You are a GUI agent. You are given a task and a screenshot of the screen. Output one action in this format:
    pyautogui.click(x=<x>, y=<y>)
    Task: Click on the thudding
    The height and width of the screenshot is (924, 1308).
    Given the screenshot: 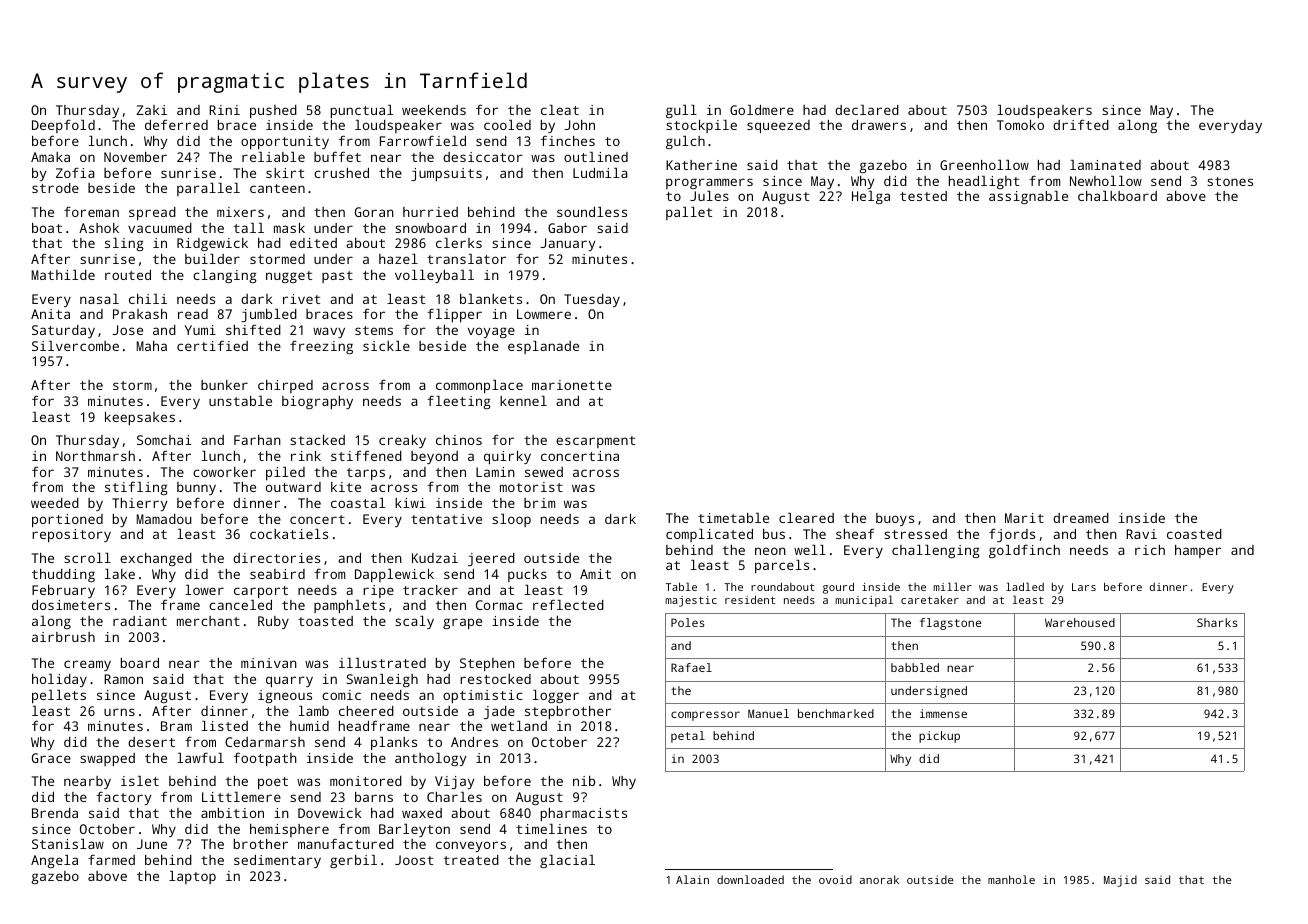 What is the action you would take?
    pyautogui.click(x=63, y=575)
